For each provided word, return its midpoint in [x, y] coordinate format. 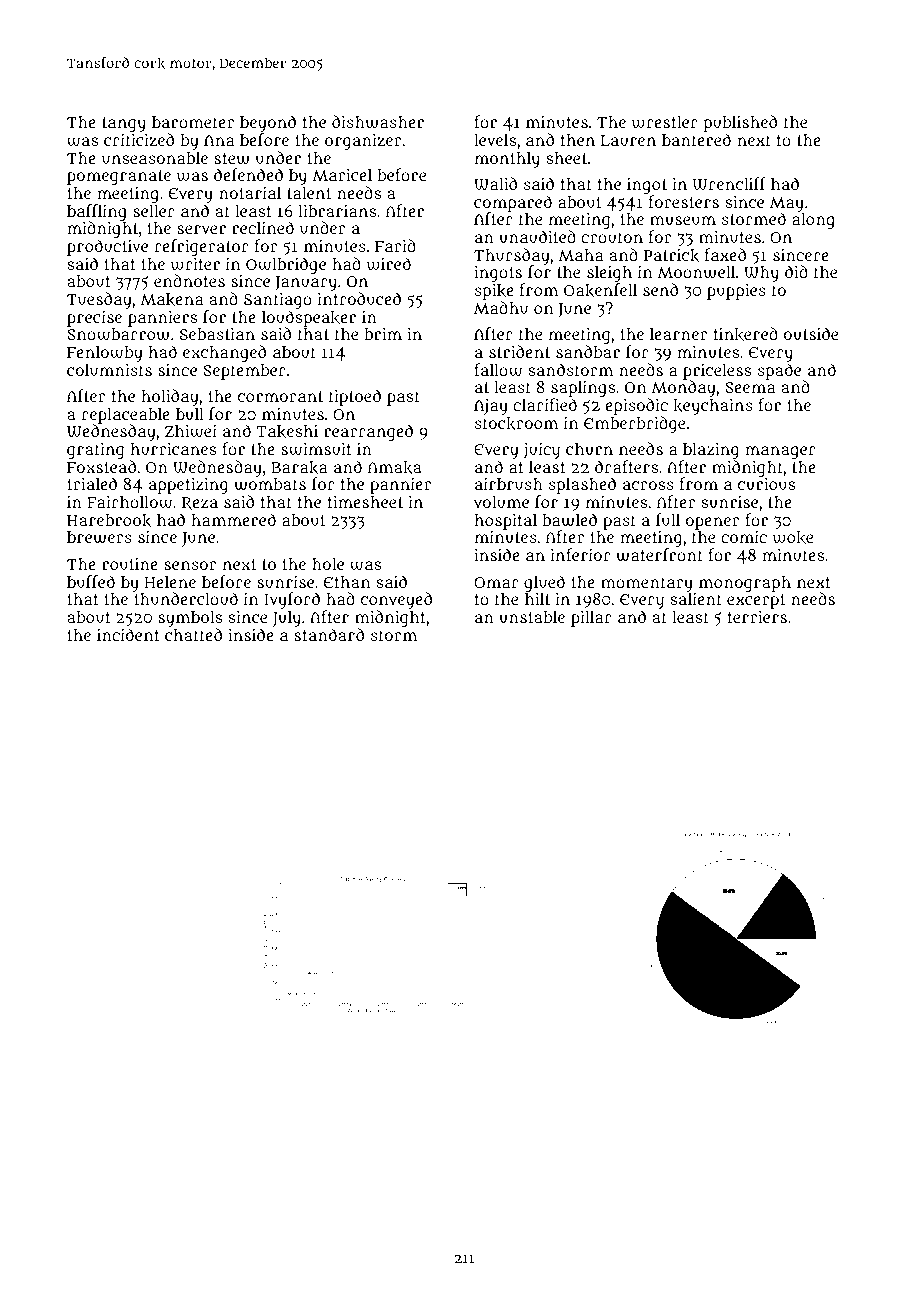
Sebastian [217, 333]
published [740, 123]
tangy [124, 124]
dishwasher [378, 122]
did [796, 271]
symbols [190, 619]
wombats [270, 484]
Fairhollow [129, 502]
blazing [711, 451]
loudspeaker [309, 319]
